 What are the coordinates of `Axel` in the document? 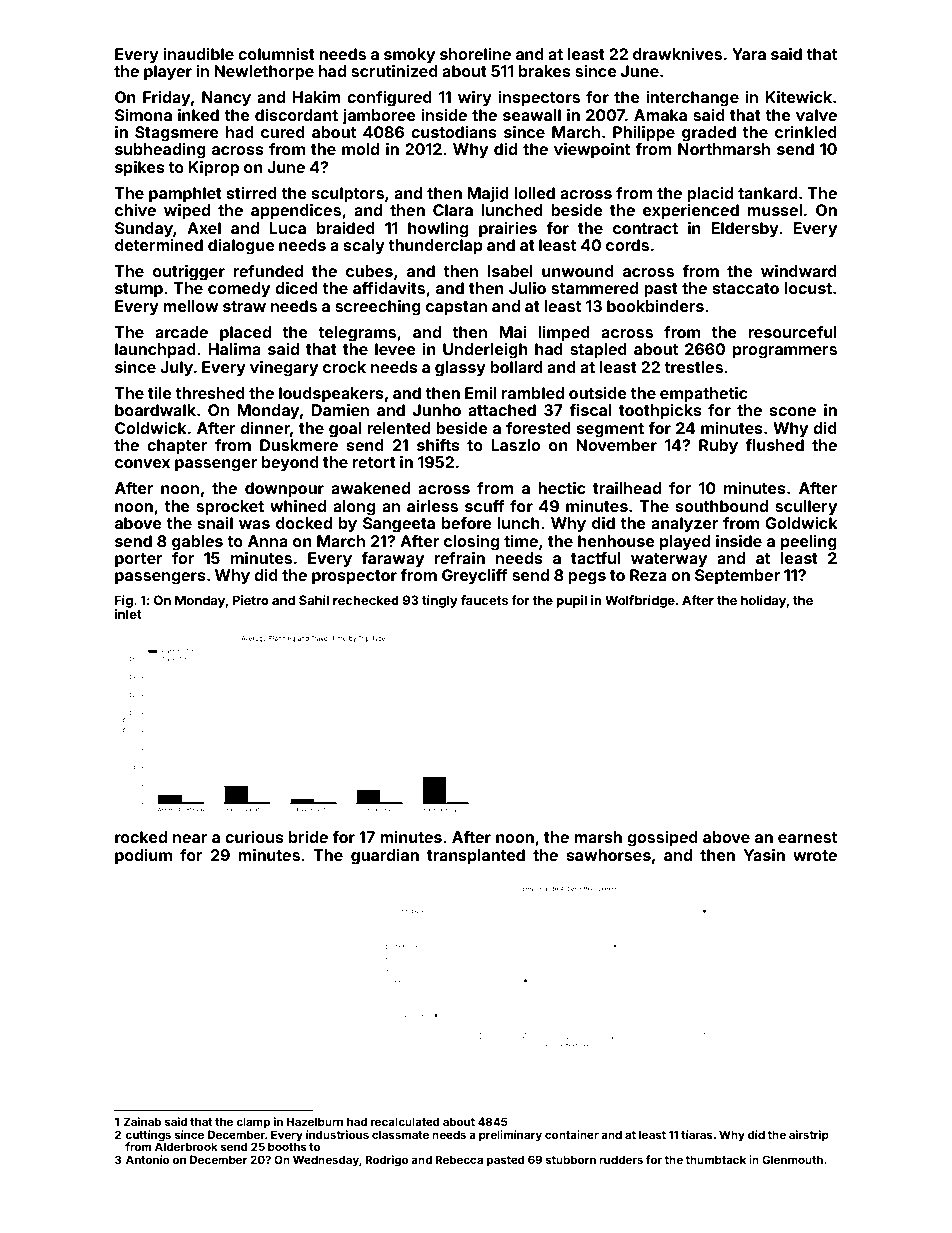 It's located at (204, 228).
